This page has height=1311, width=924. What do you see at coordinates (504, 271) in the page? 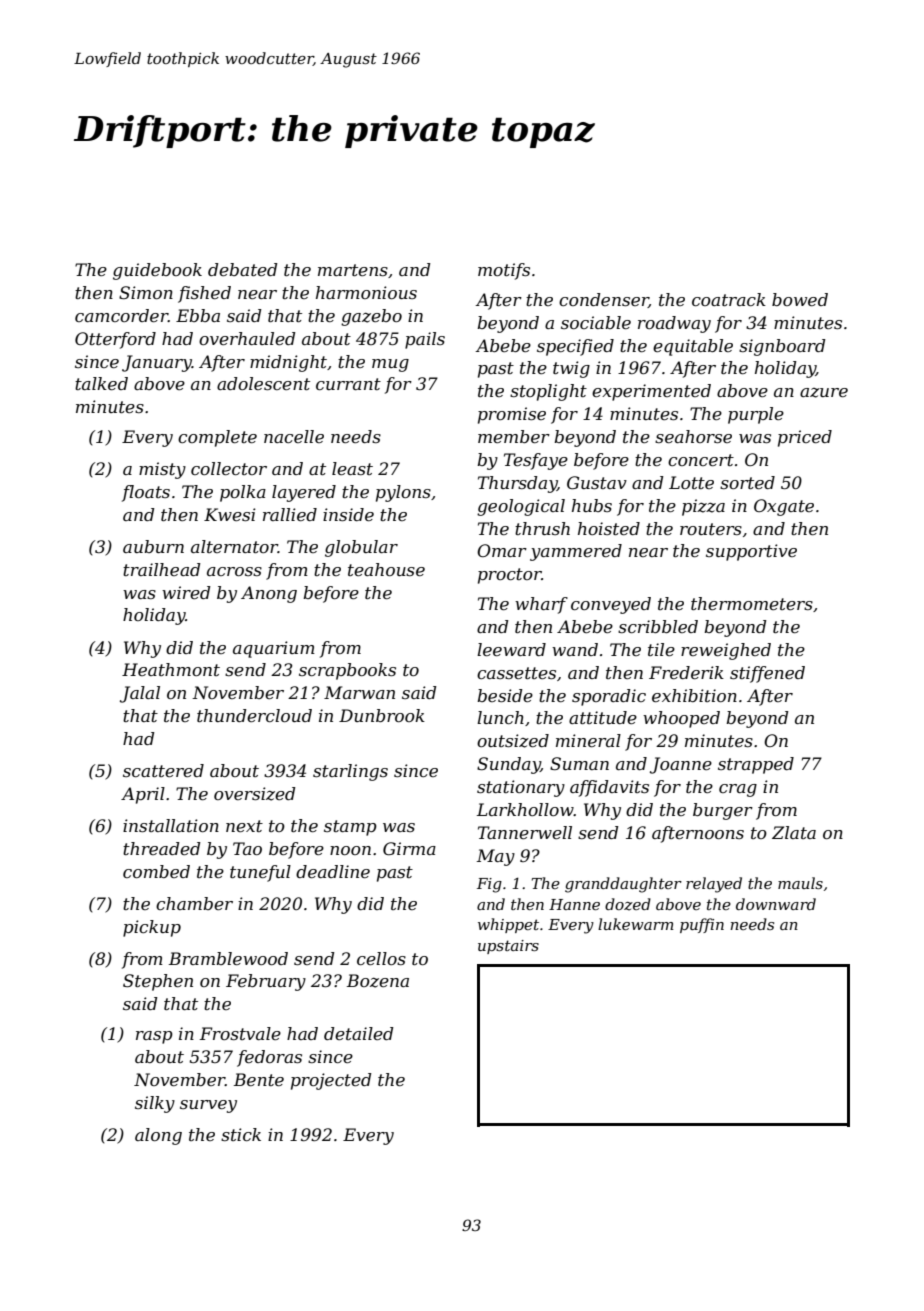
I see `motifs` at bounding box center [504, 271].
